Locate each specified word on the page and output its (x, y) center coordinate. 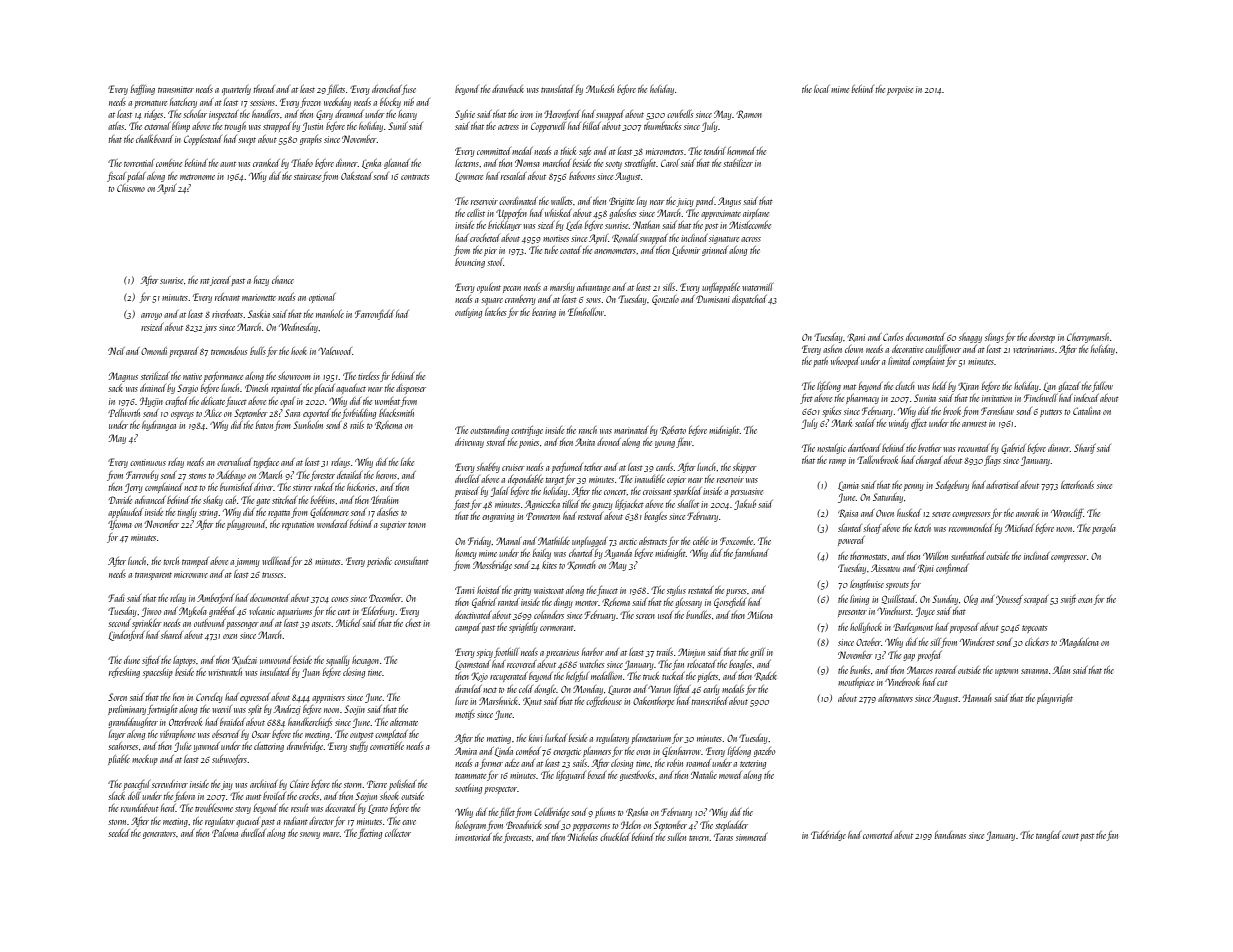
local (822, 89)
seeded (119, 833)
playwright (1055, 699)
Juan (311, 673)
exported (316, 414)
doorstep (1042, 338)
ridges (153, 115)
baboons (582, 176)
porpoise (900, 90)
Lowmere (469, 177)
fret (806, 399)
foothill (506, 653)
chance (283, 280)
